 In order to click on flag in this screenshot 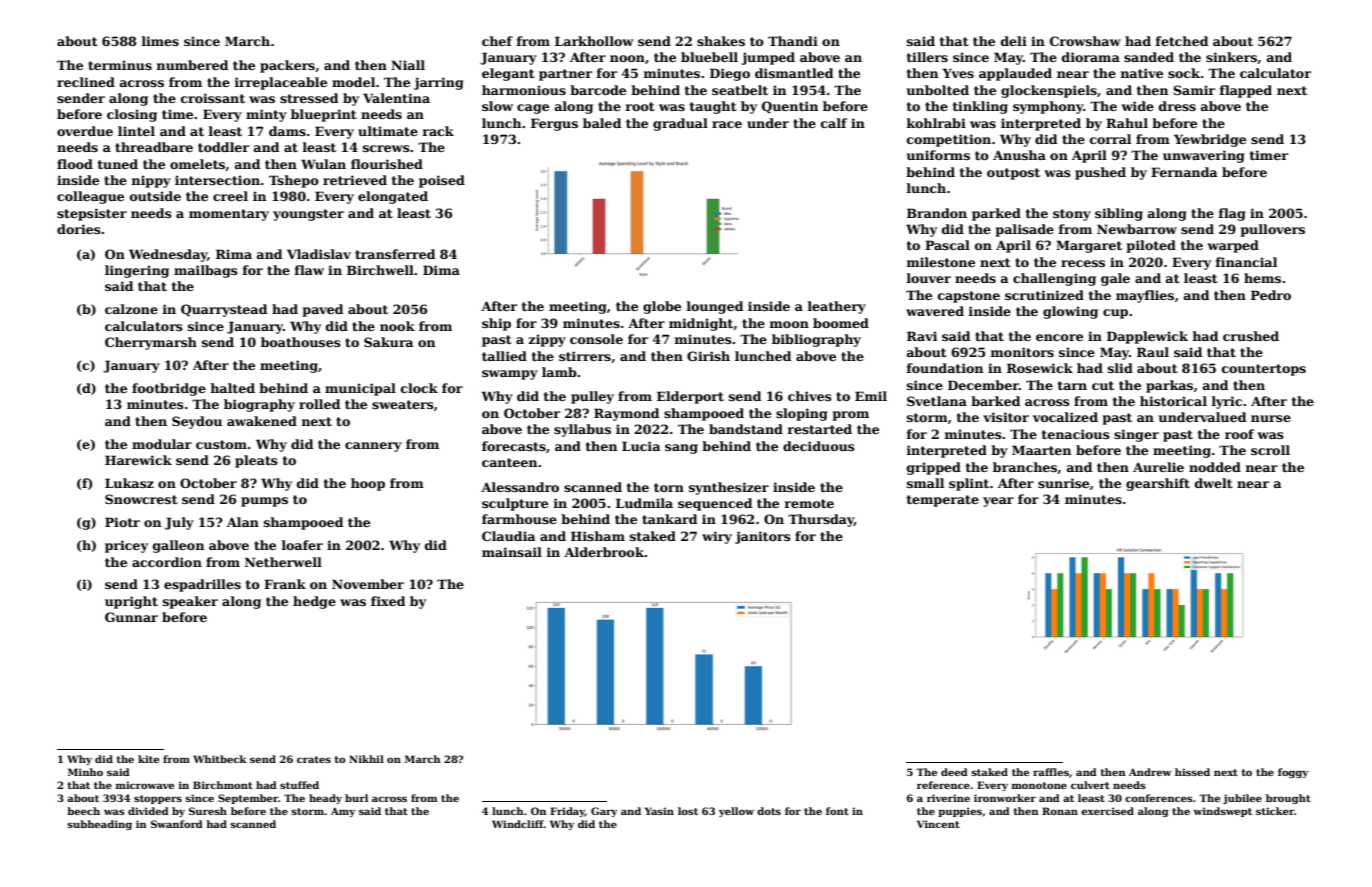, I will do `click(1232, 214)`.
